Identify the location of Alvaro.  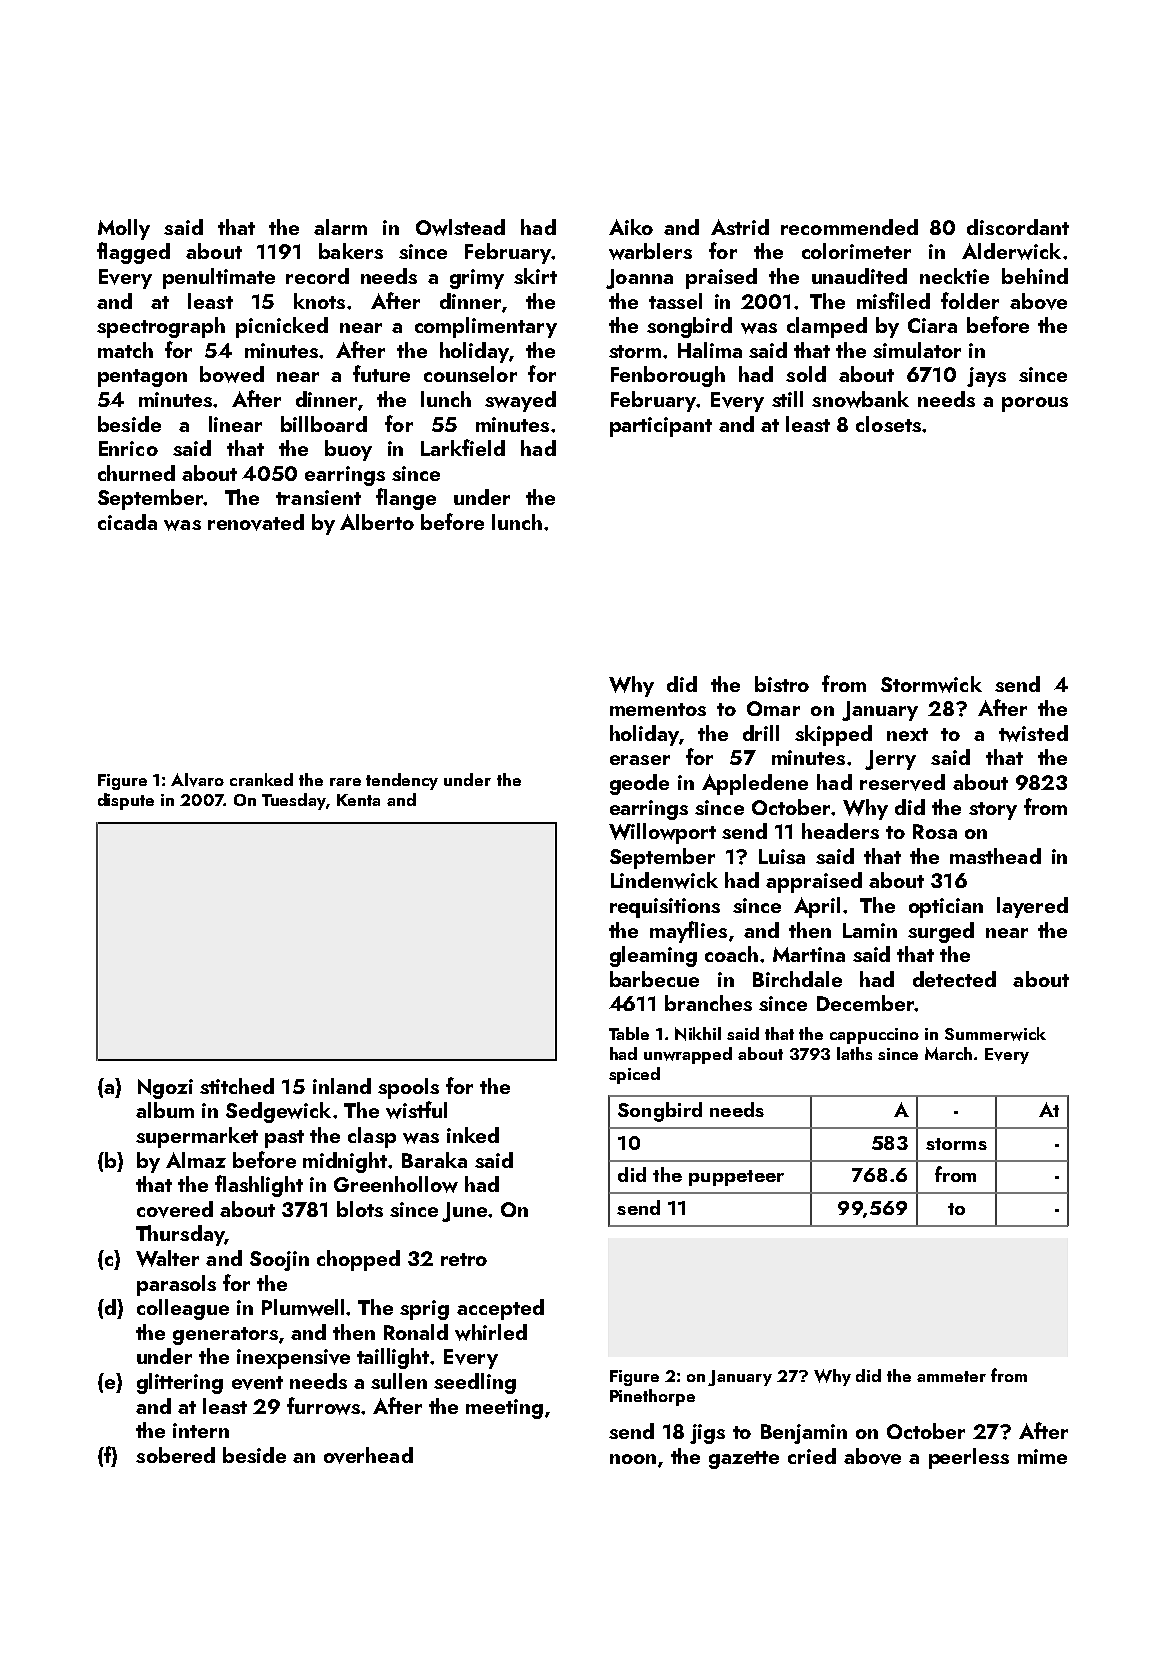
(197, 780).
